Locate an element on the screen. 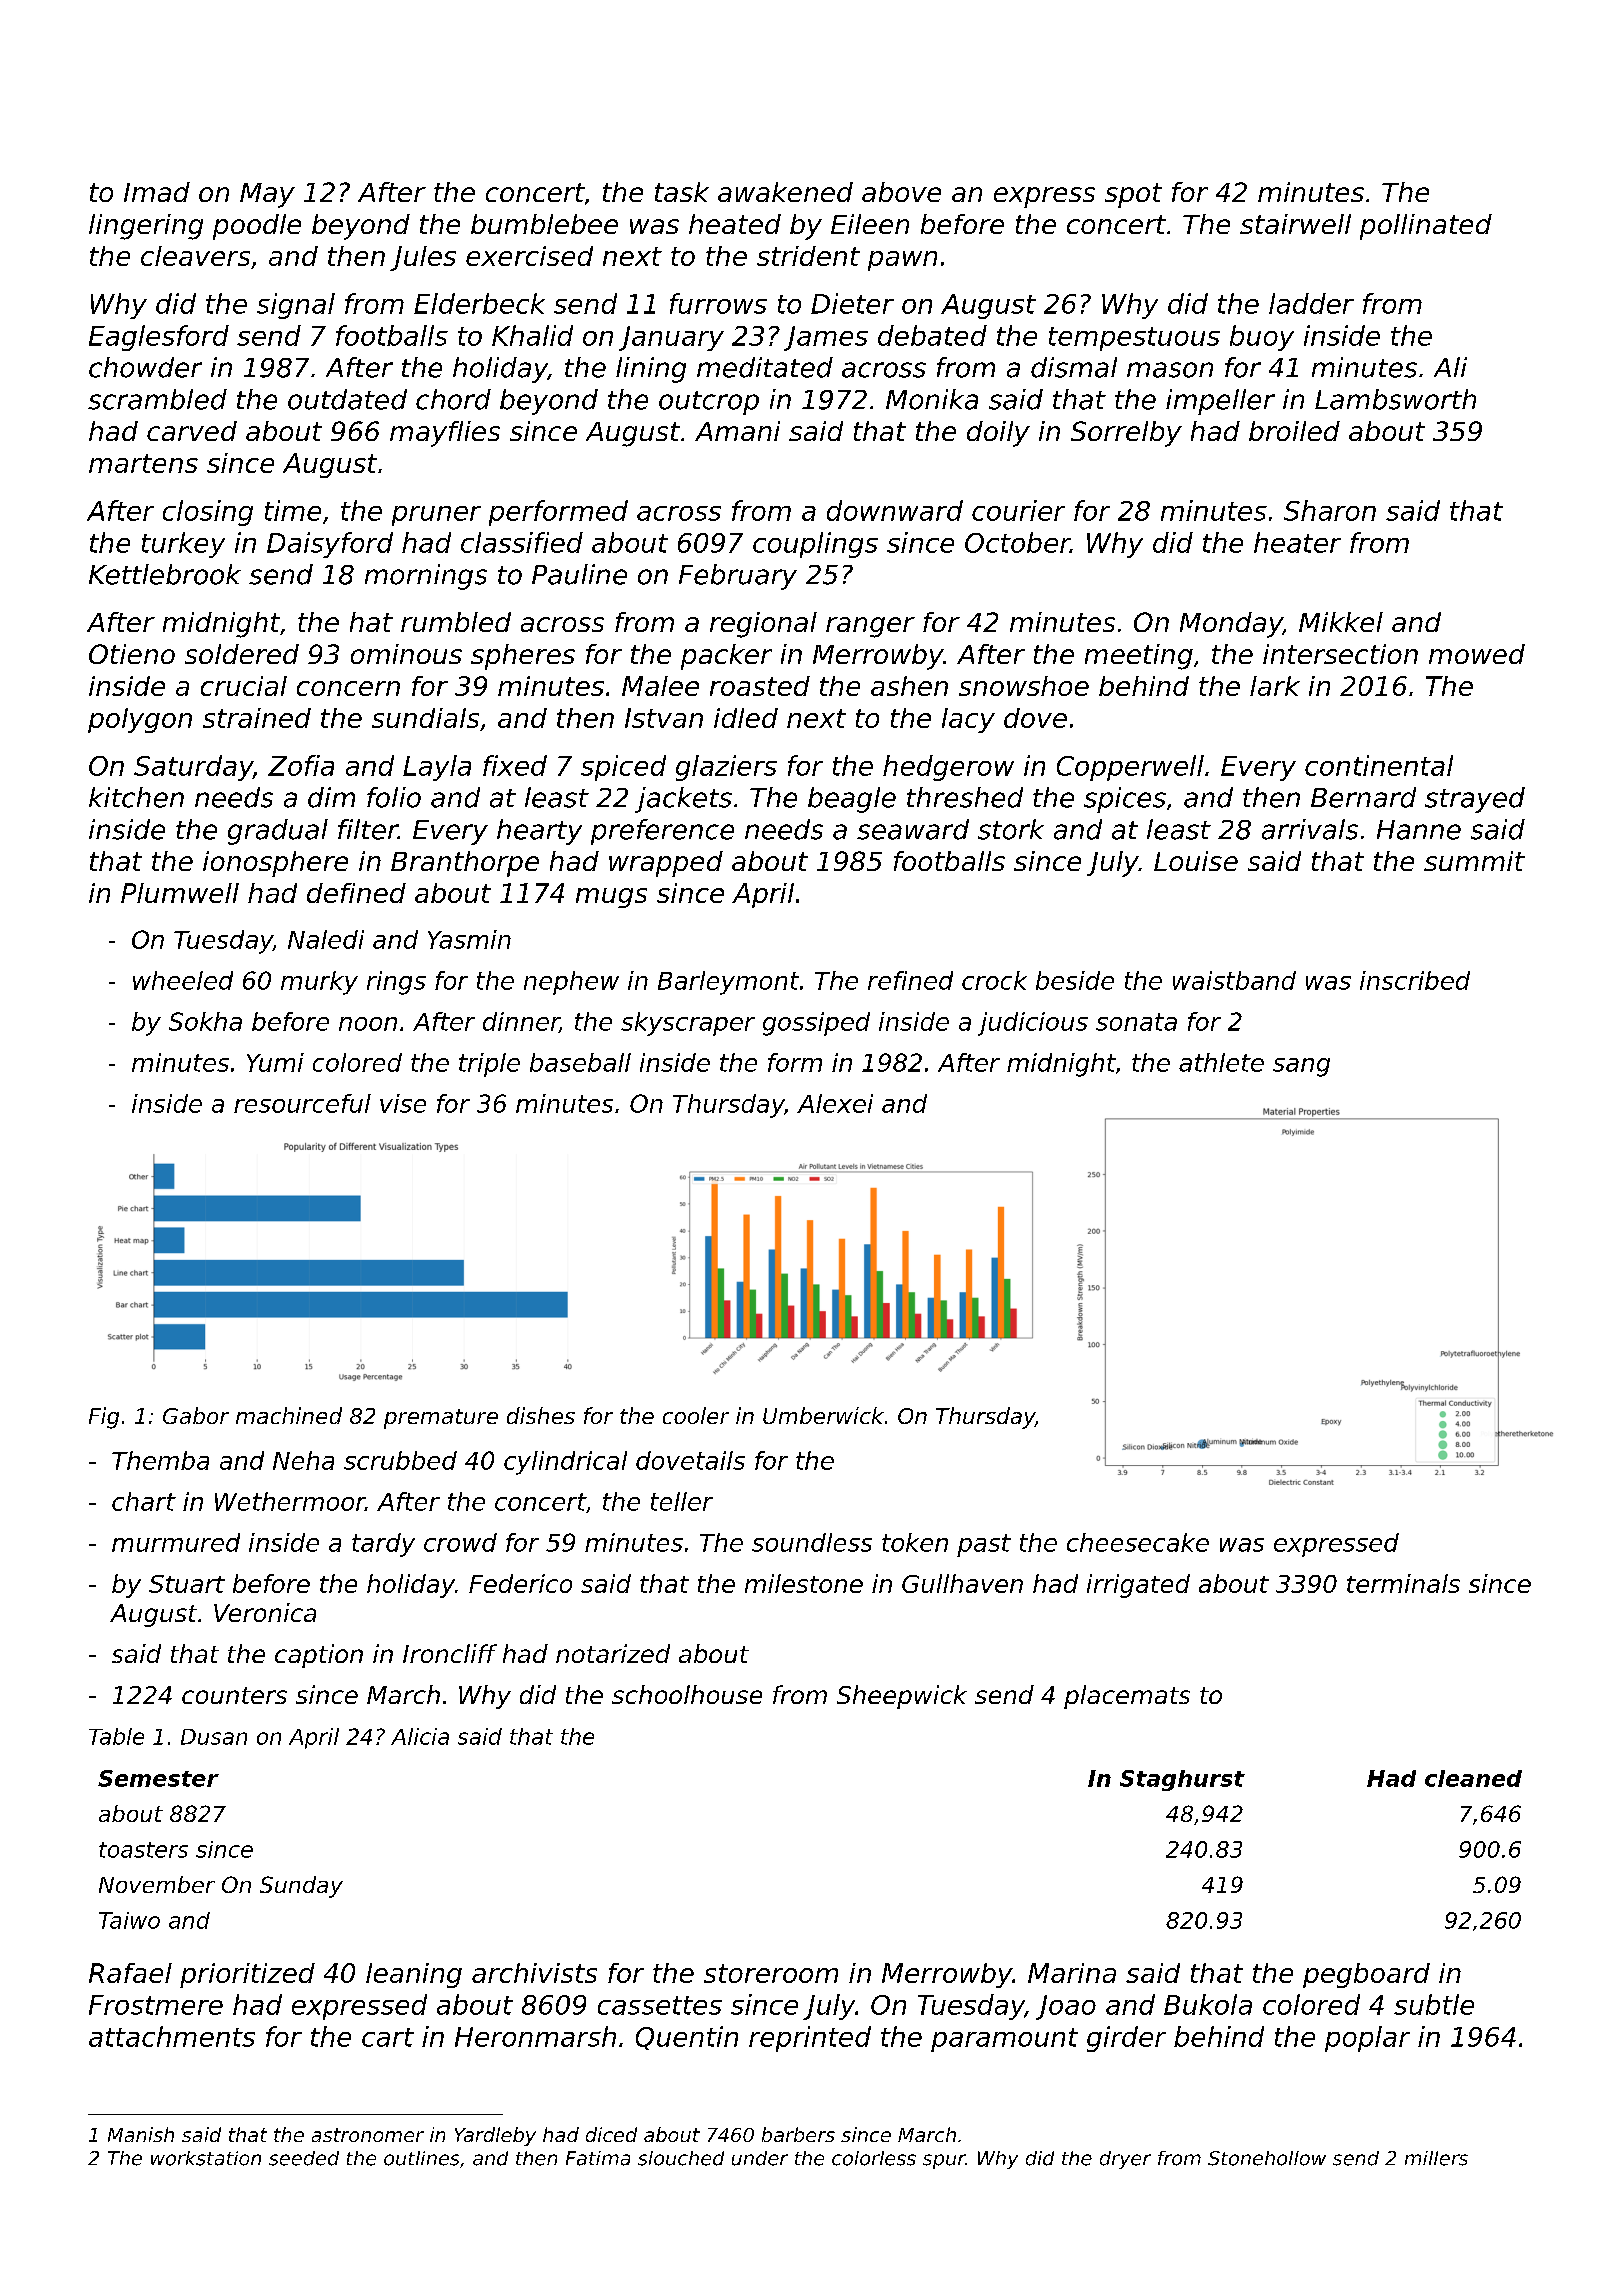 The image size is (1620, 2292). vise is located at coordinates (403, 1103).
